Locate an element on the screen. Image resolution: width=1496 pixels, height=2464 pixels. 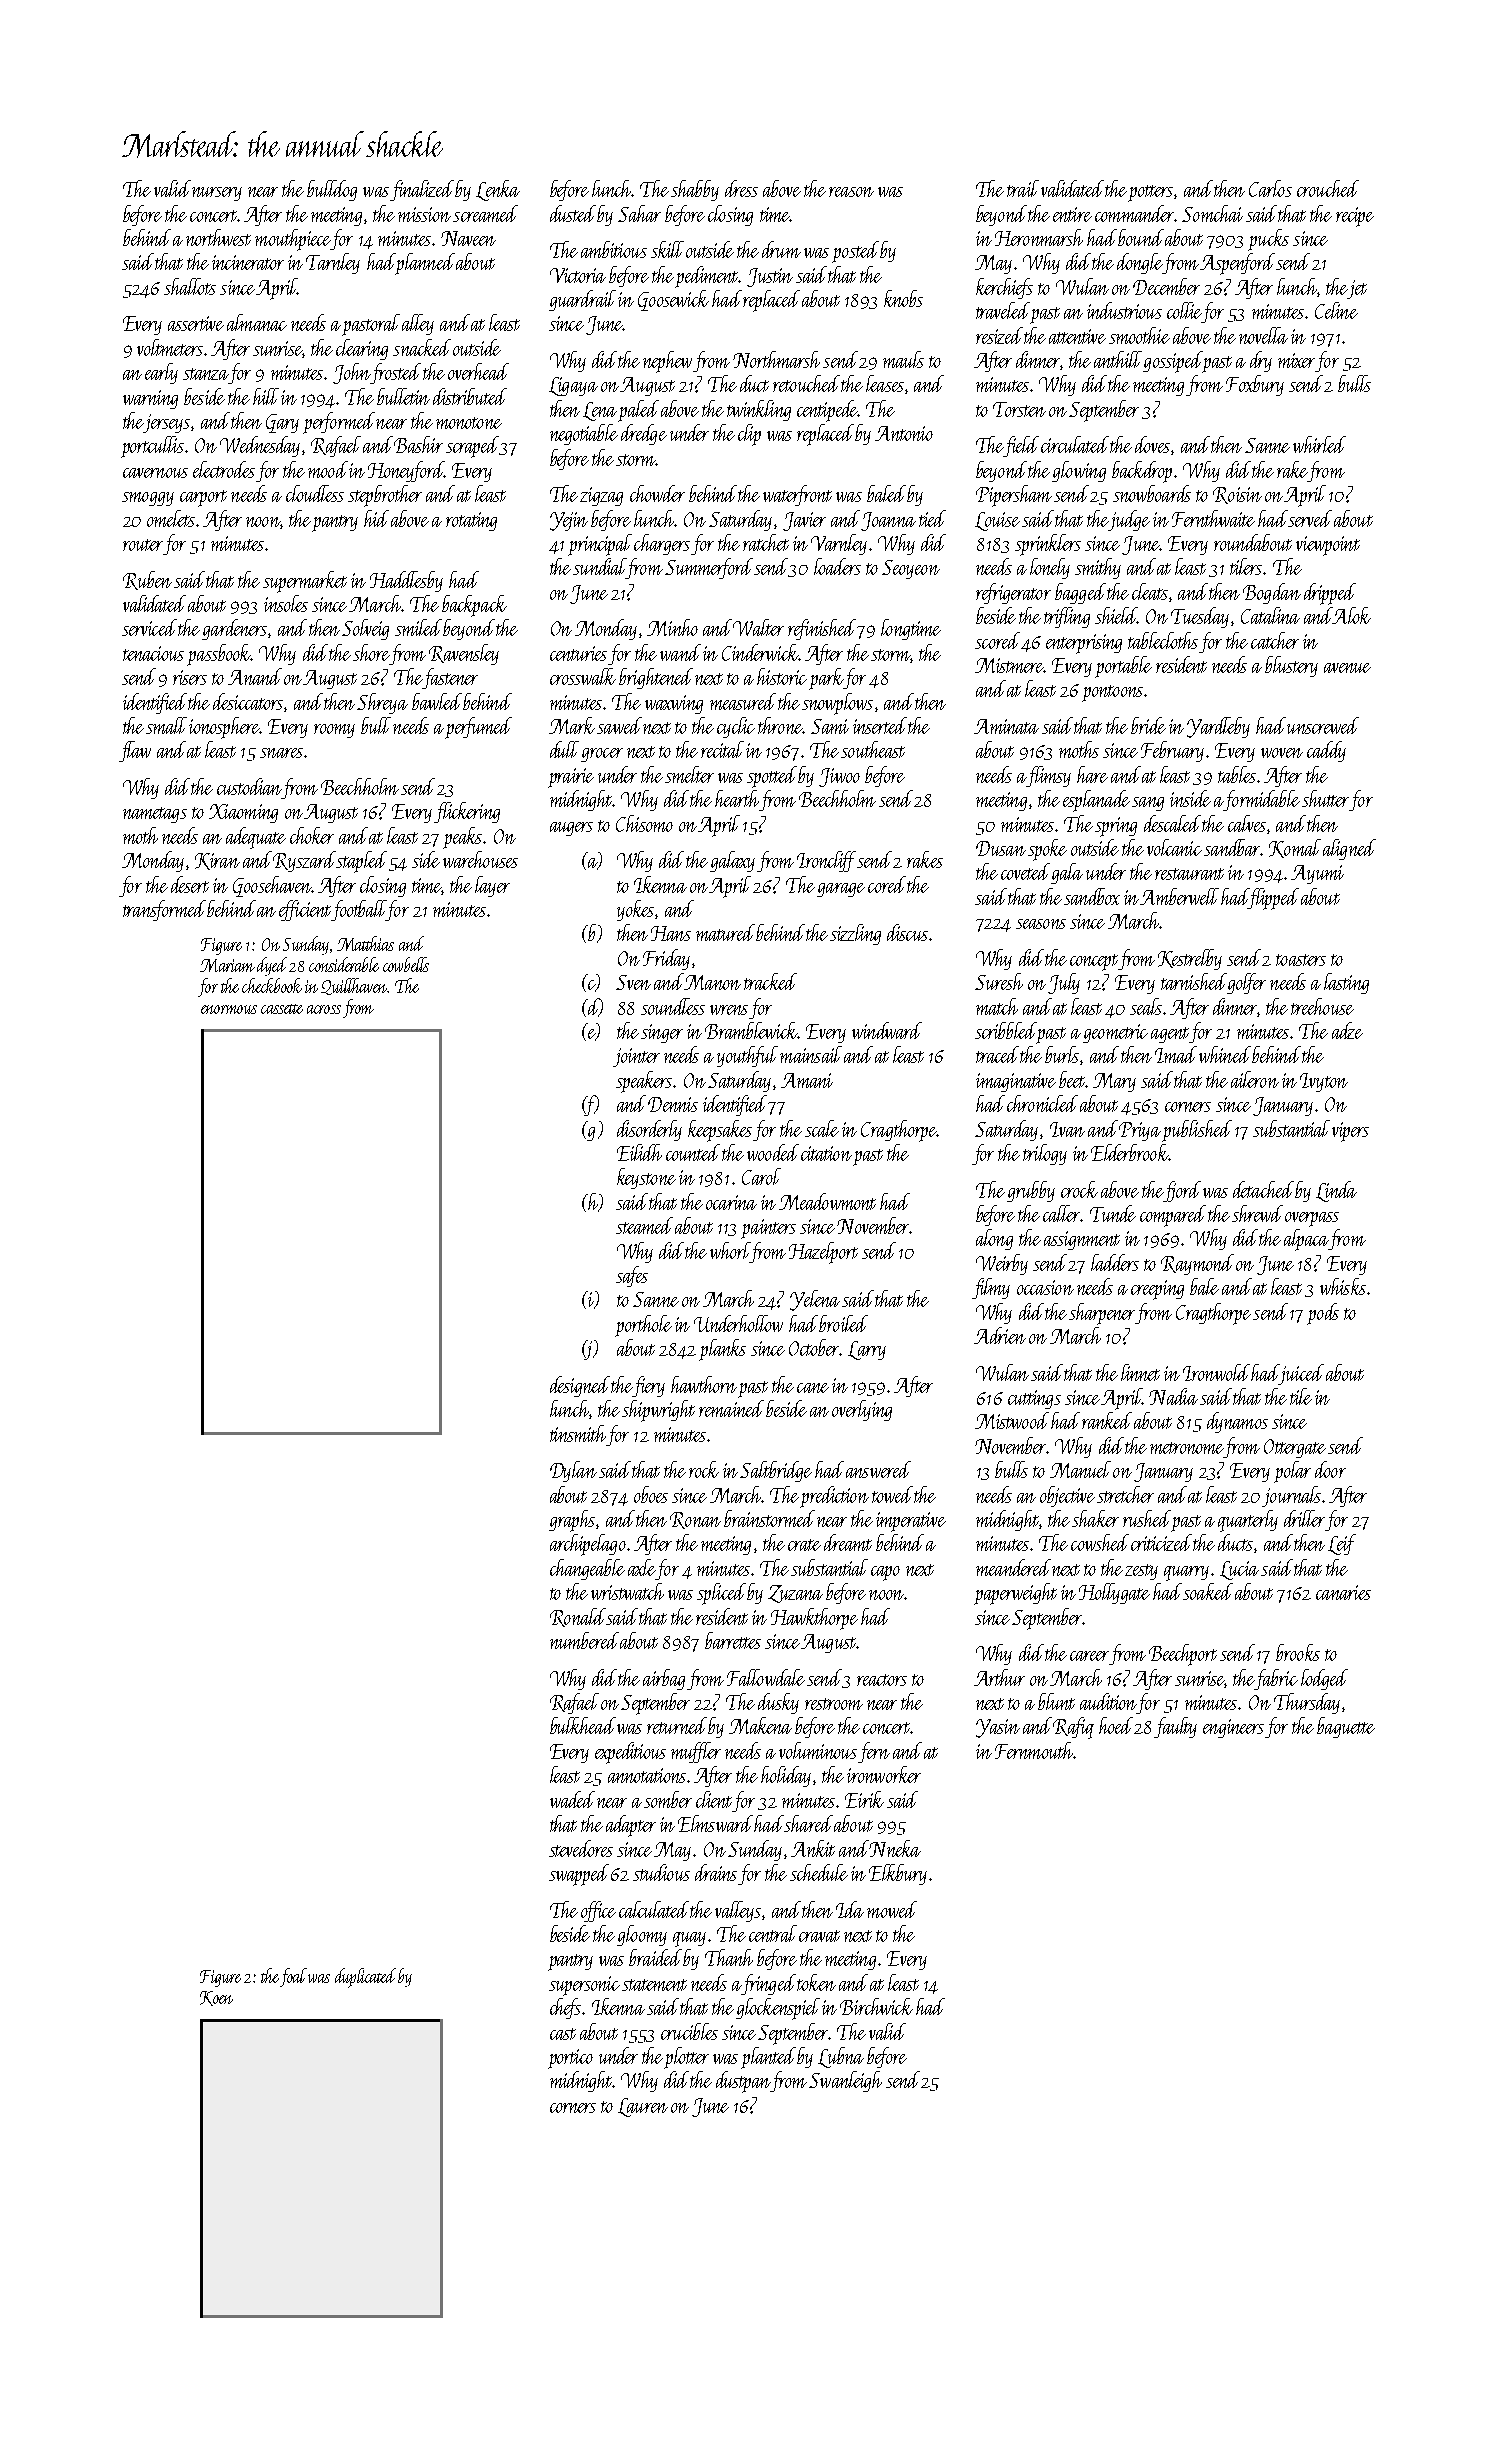
Birchwick is located at coordinates (876, 2006).
